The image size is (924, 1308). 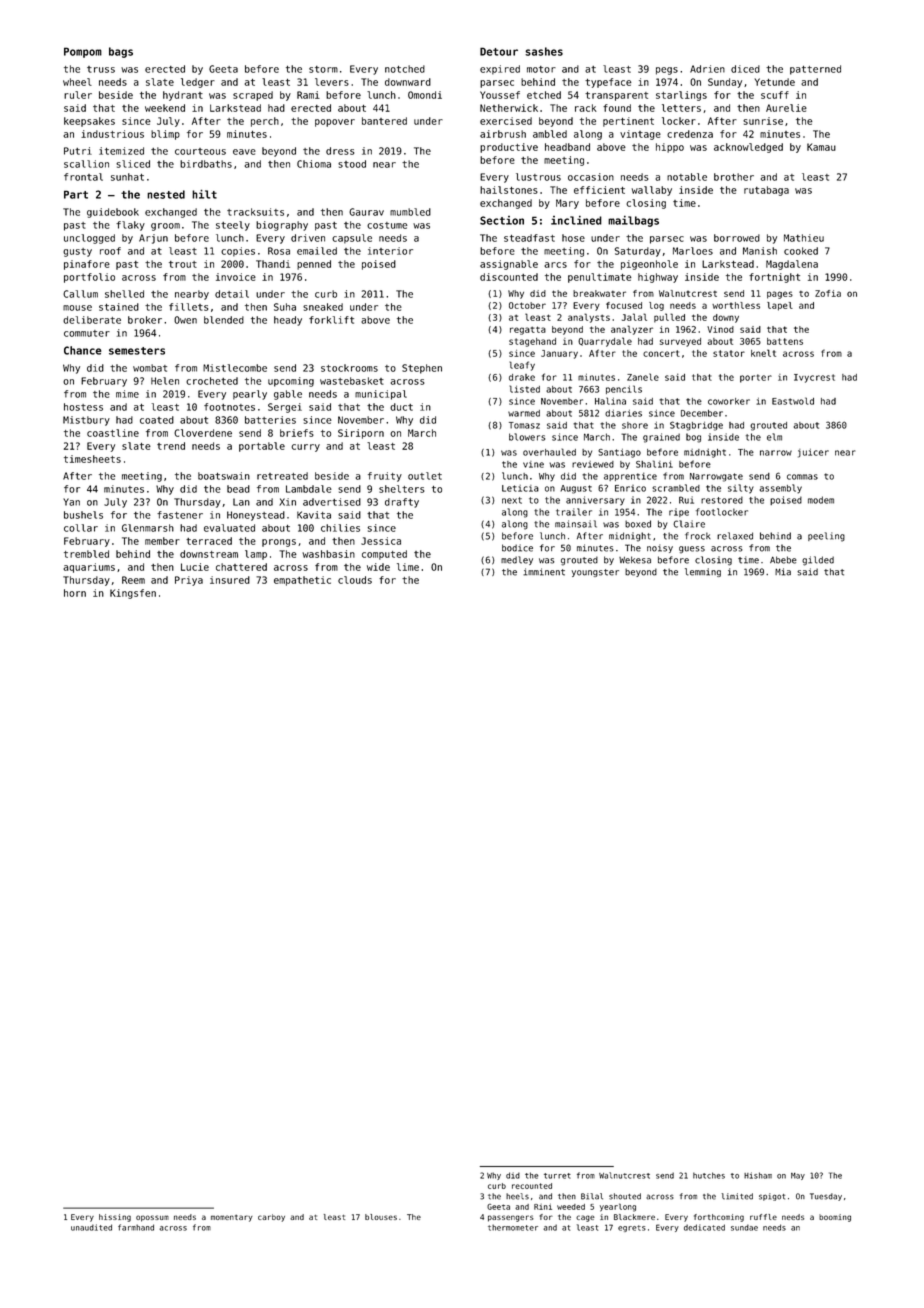 I want to click on momentary, so click(x=232, y=1218).
